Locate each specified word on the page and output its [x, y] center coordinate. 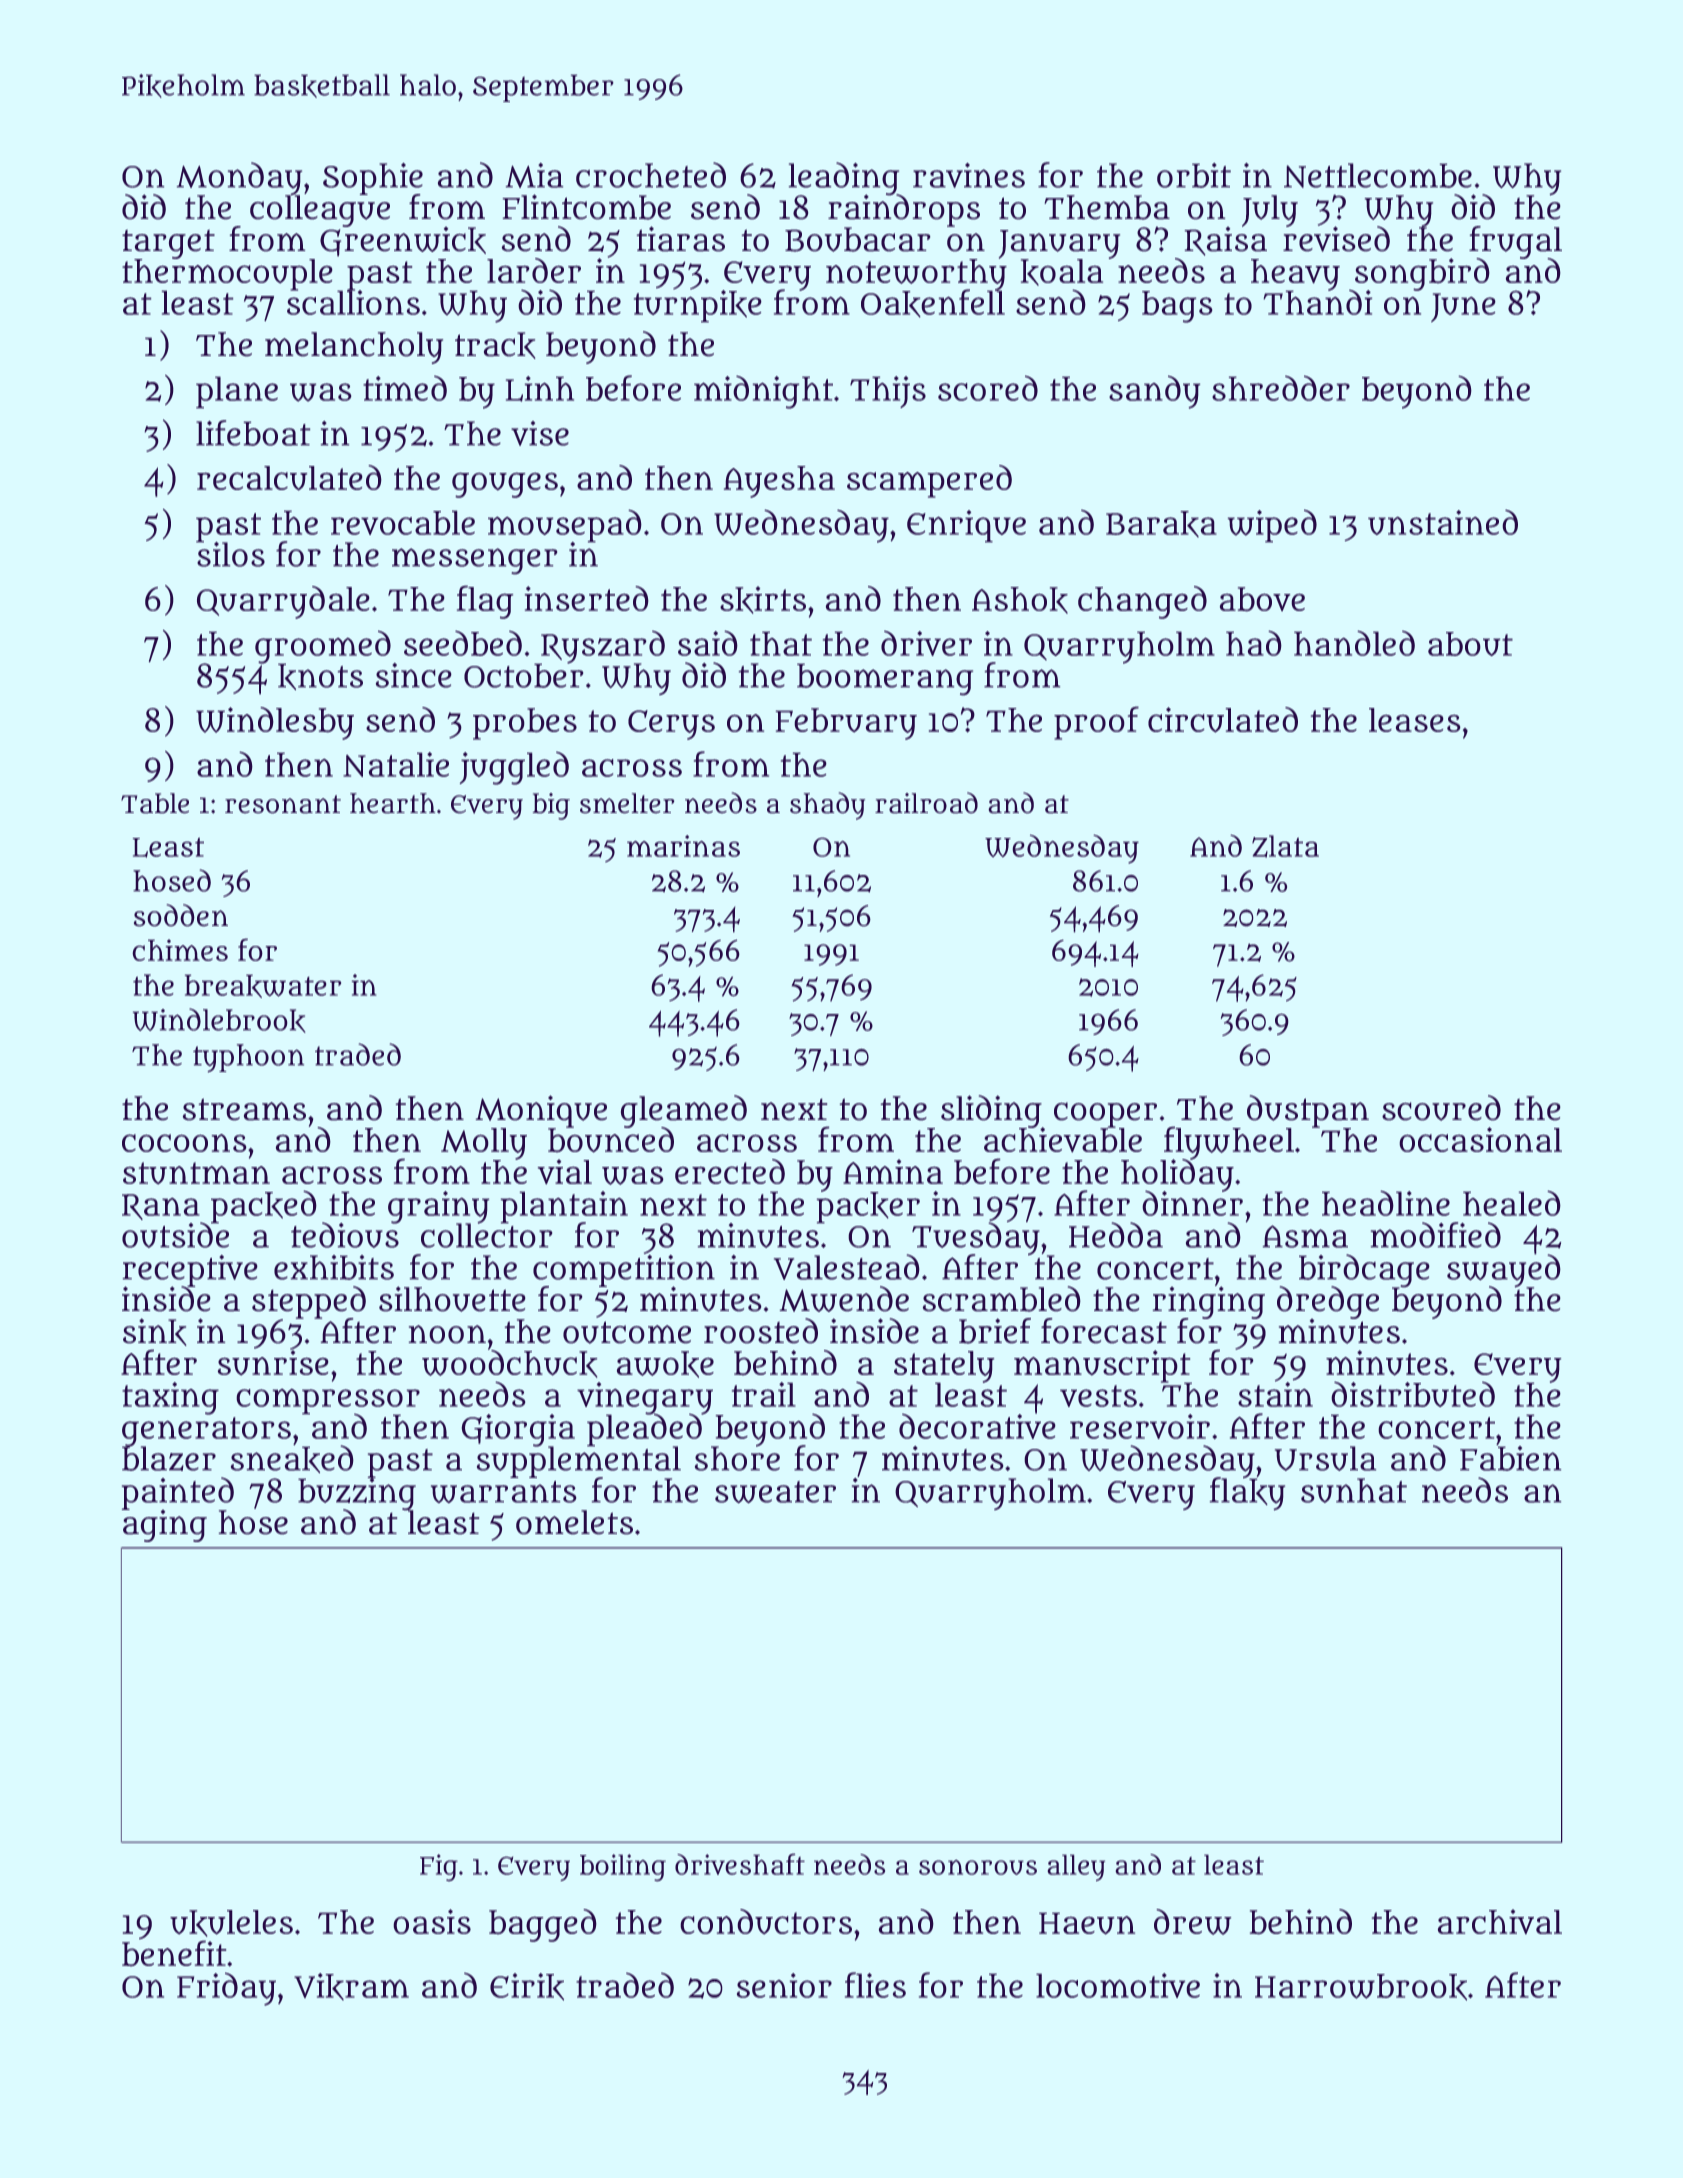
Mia [534, 175]
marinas [683, 846]
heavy [1295, 275]
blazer [169, 1459]
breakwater [263, 986]
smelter [627, 803]
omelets [574, 1522]
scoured [1441, 1108]
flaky [1247, 1494]
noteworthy [916, 274]
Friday [226, 1989]
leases [1415, 720]
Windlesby [275, 723]
